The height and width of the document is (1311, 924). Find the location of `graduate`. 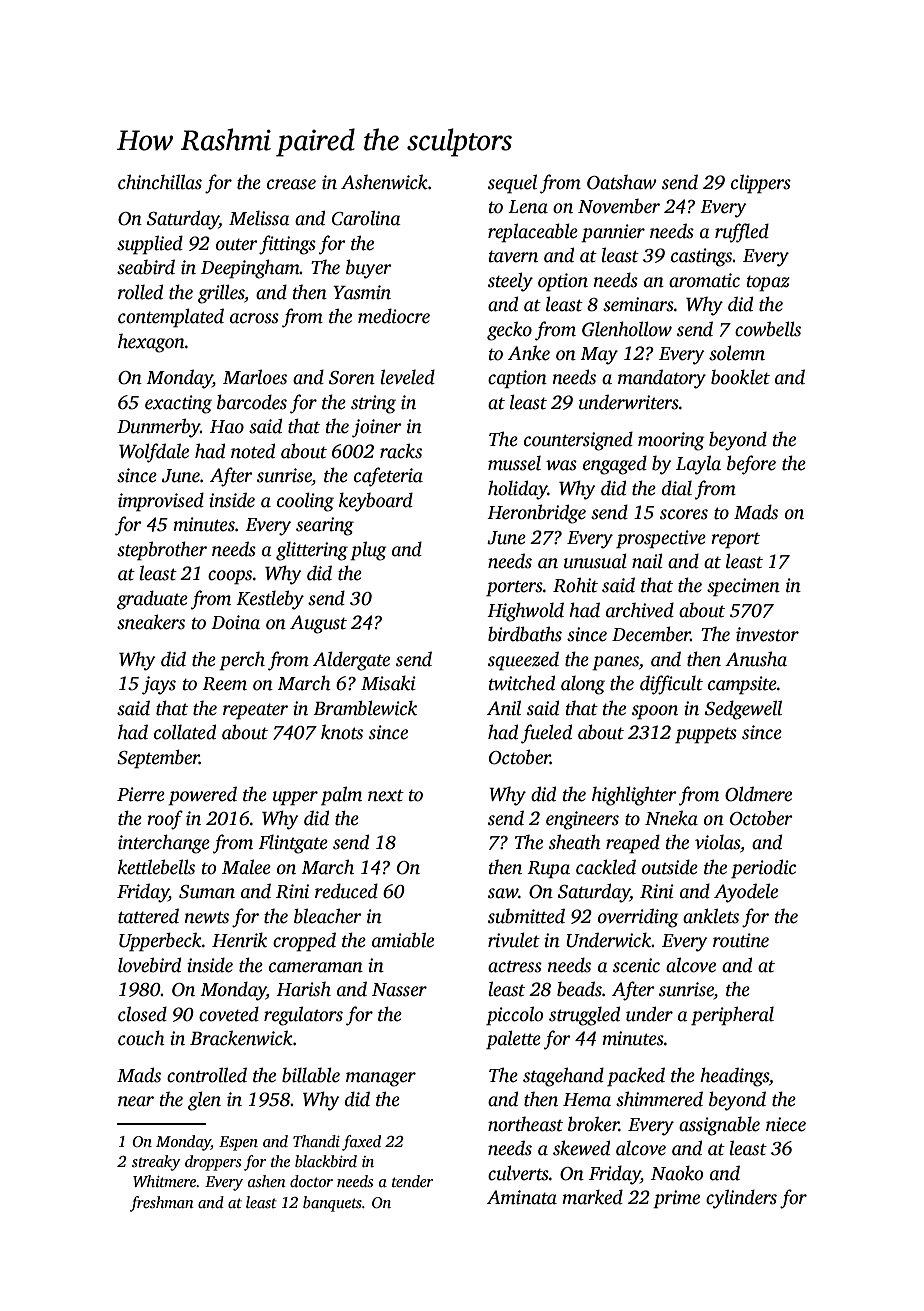

graduate is located at coordinates (152, 600).
